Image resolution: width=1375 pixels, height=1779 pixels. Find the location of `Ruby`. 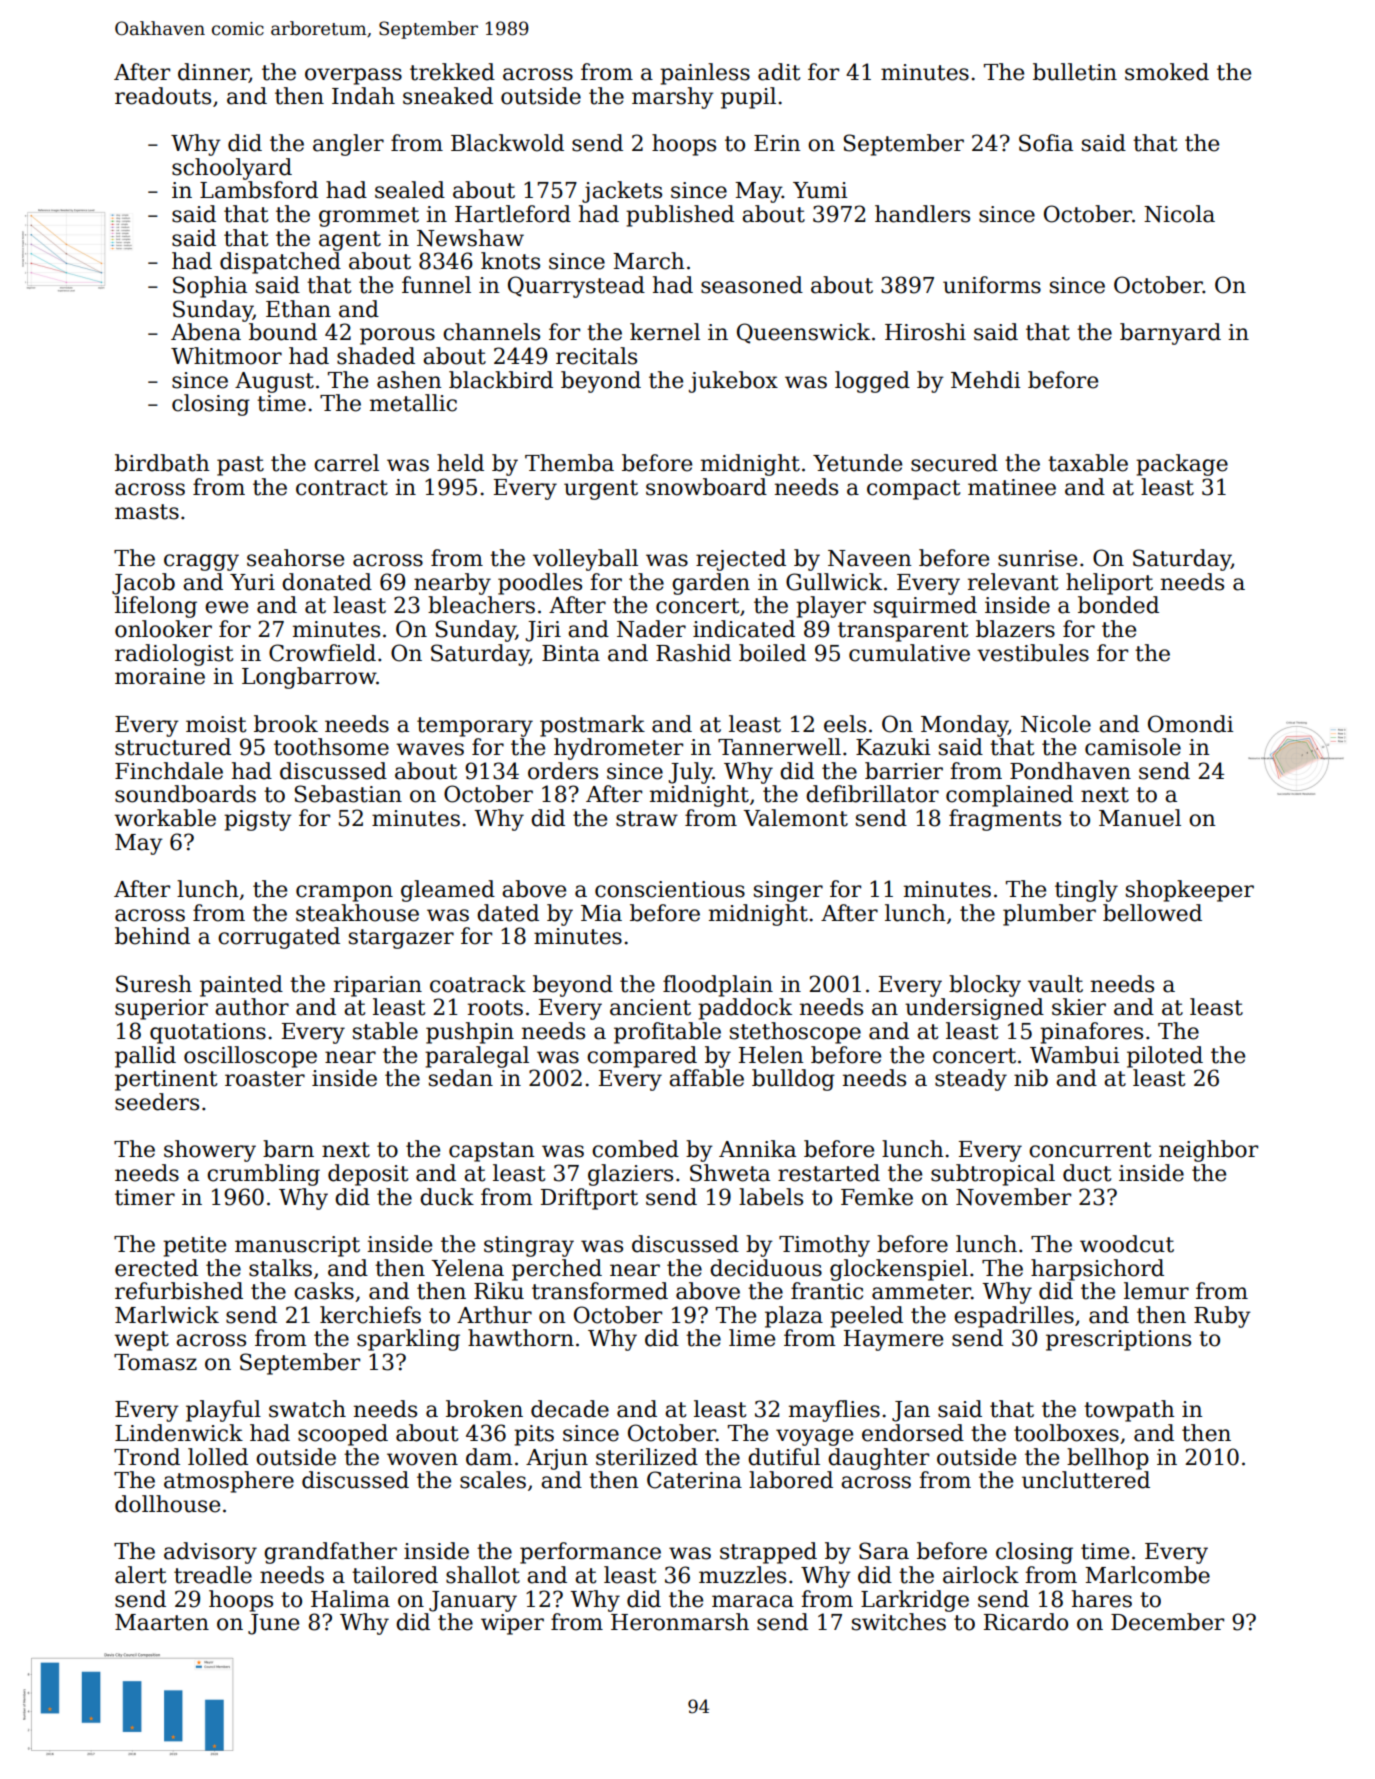

Ruby is located at coordinates (1222, 1317).
